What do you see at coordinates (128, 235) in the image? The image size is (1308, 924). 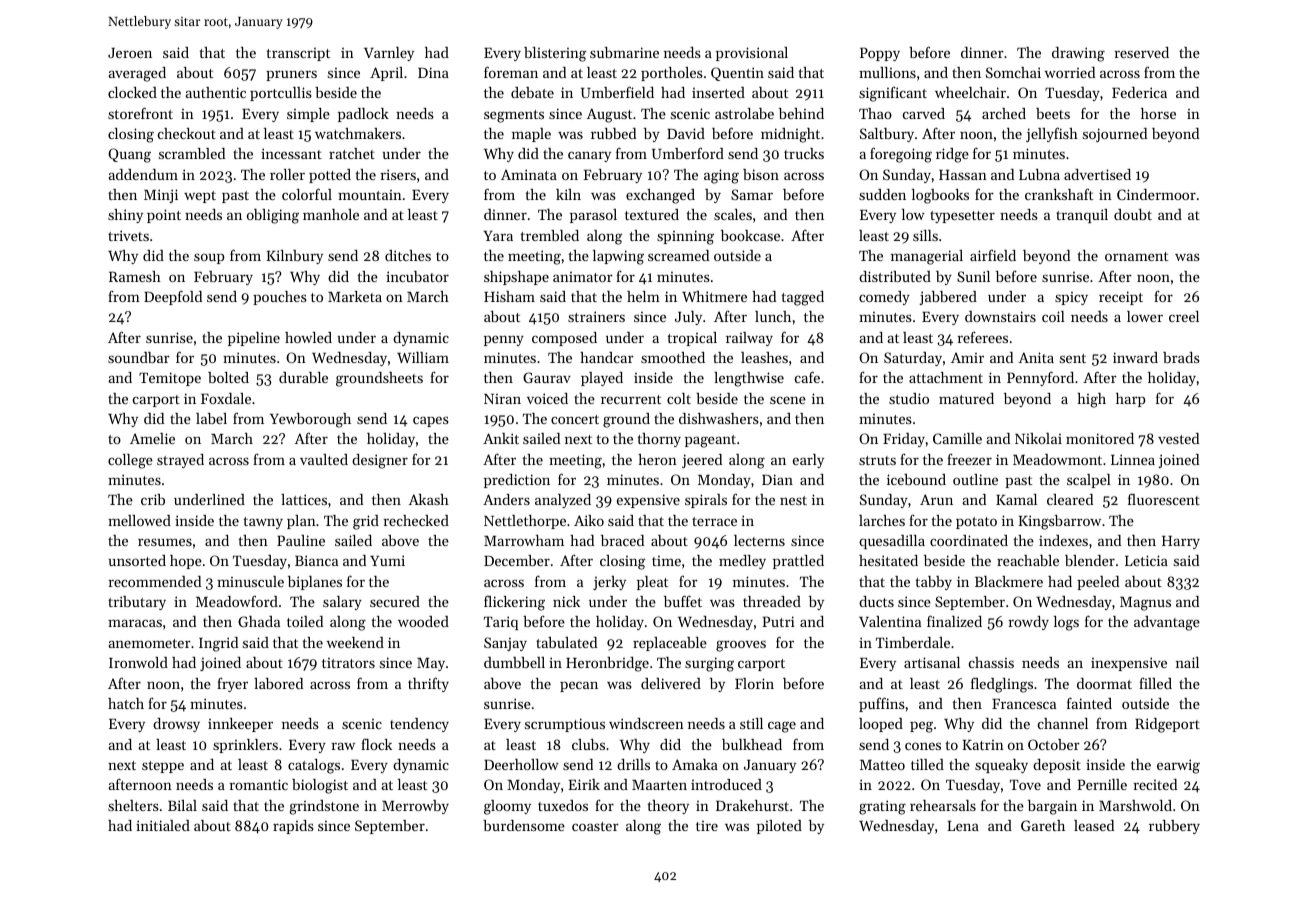 I see `trivets` at bounding box center [128, 235].
